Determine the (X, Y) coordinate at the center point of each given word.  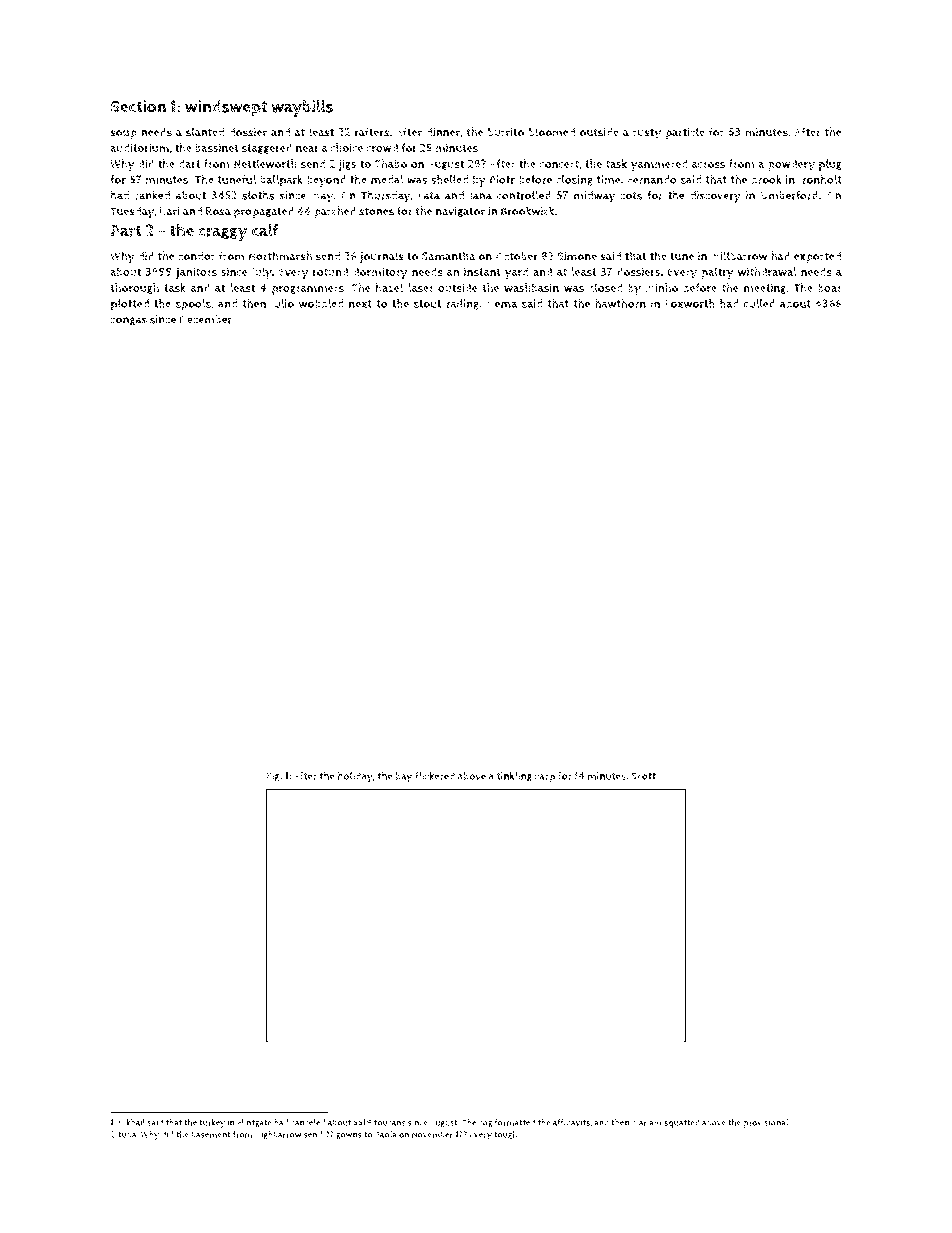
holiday (355, 777)
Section (138, 106)
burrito (506, 132)
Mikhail (131, 1122)
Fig (273, 777)
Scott (643, 776)
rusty (647, 134)
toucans (390, 1123)
